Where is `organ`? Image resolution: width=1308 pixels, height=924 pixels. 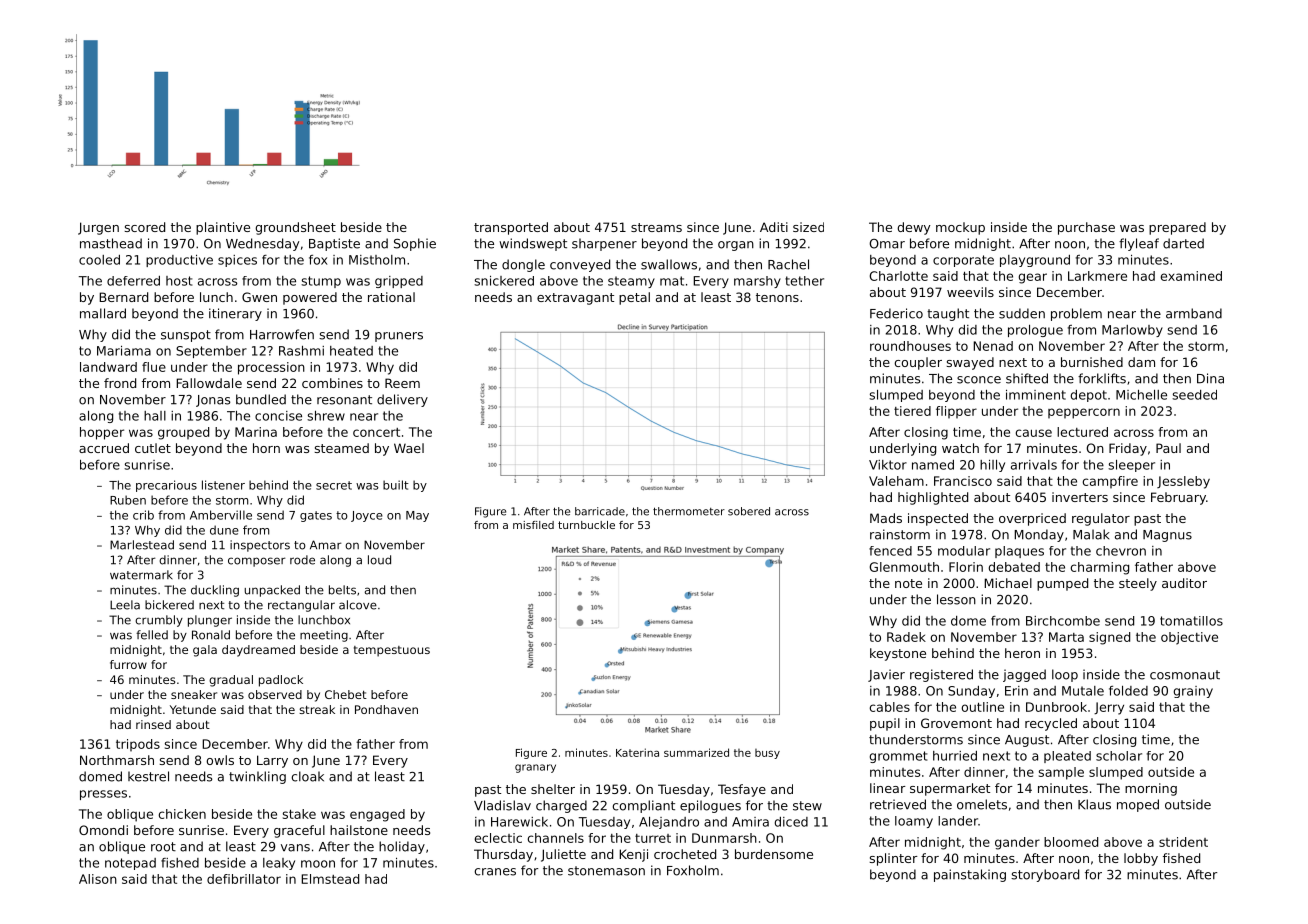 organ is located at coordinates (736, 246).
